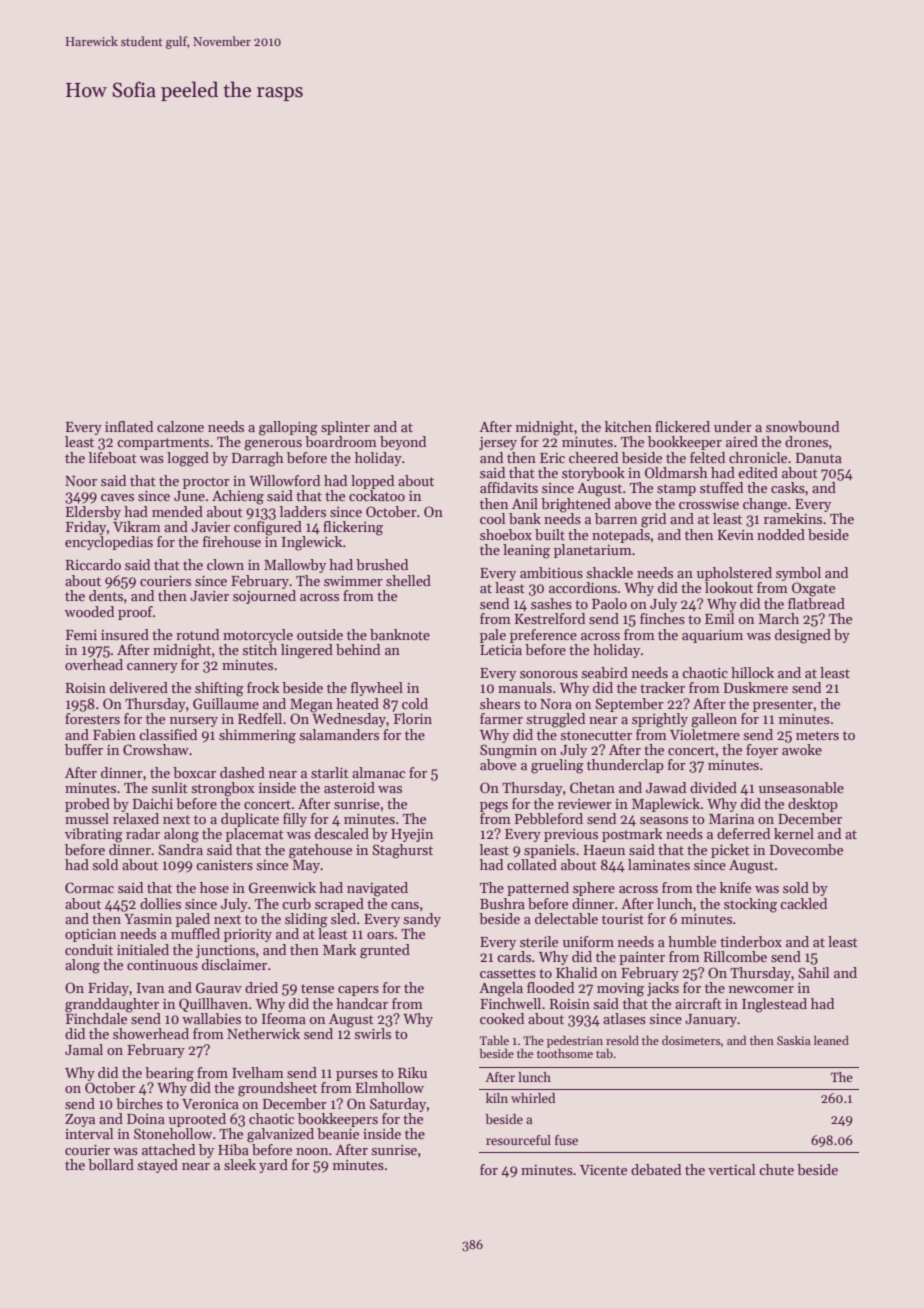  Describe the element at coordinates (405, 905) in the screenshot. I see `cans` at that location.
